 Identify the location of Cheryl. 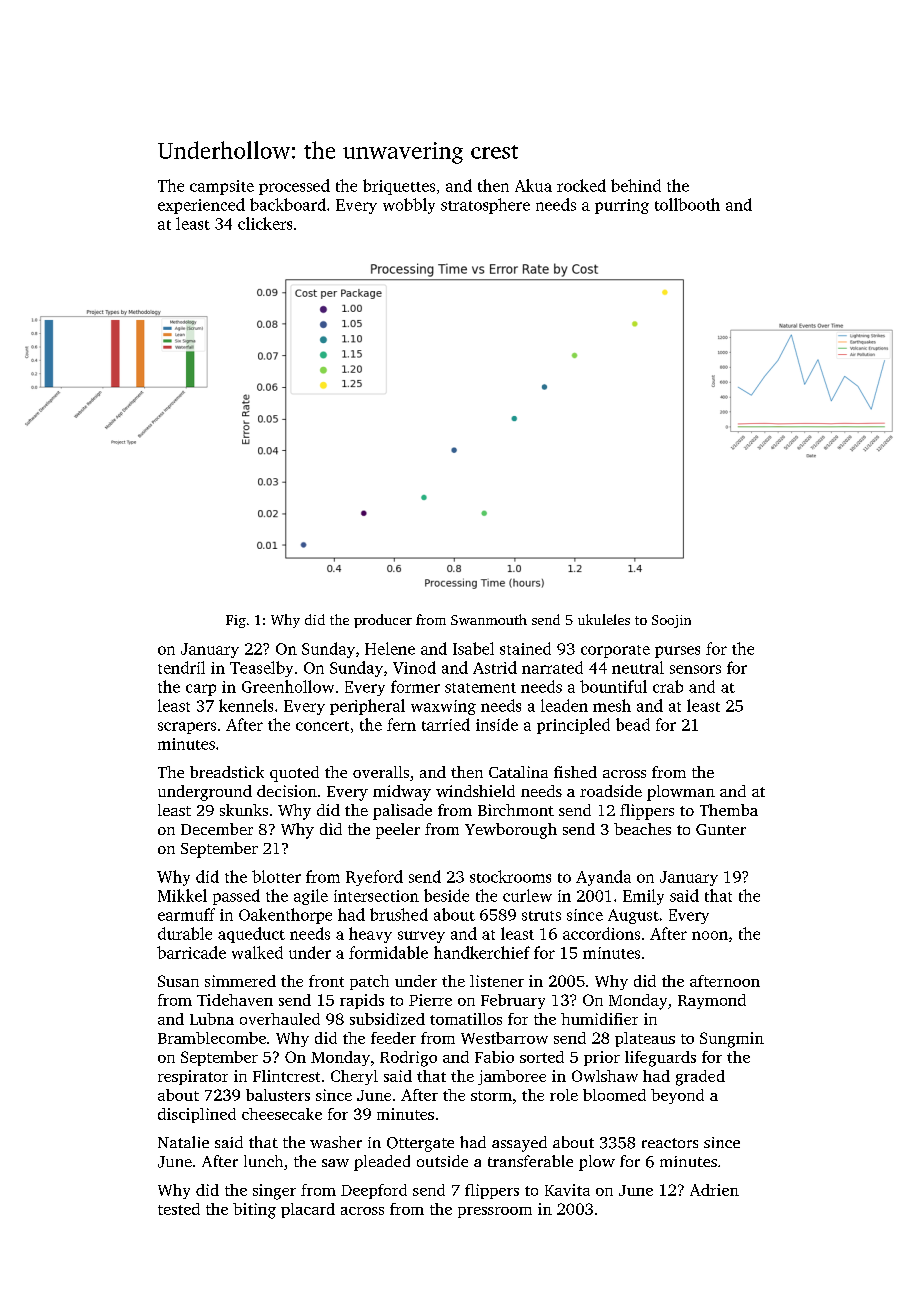
(354, 1077).
